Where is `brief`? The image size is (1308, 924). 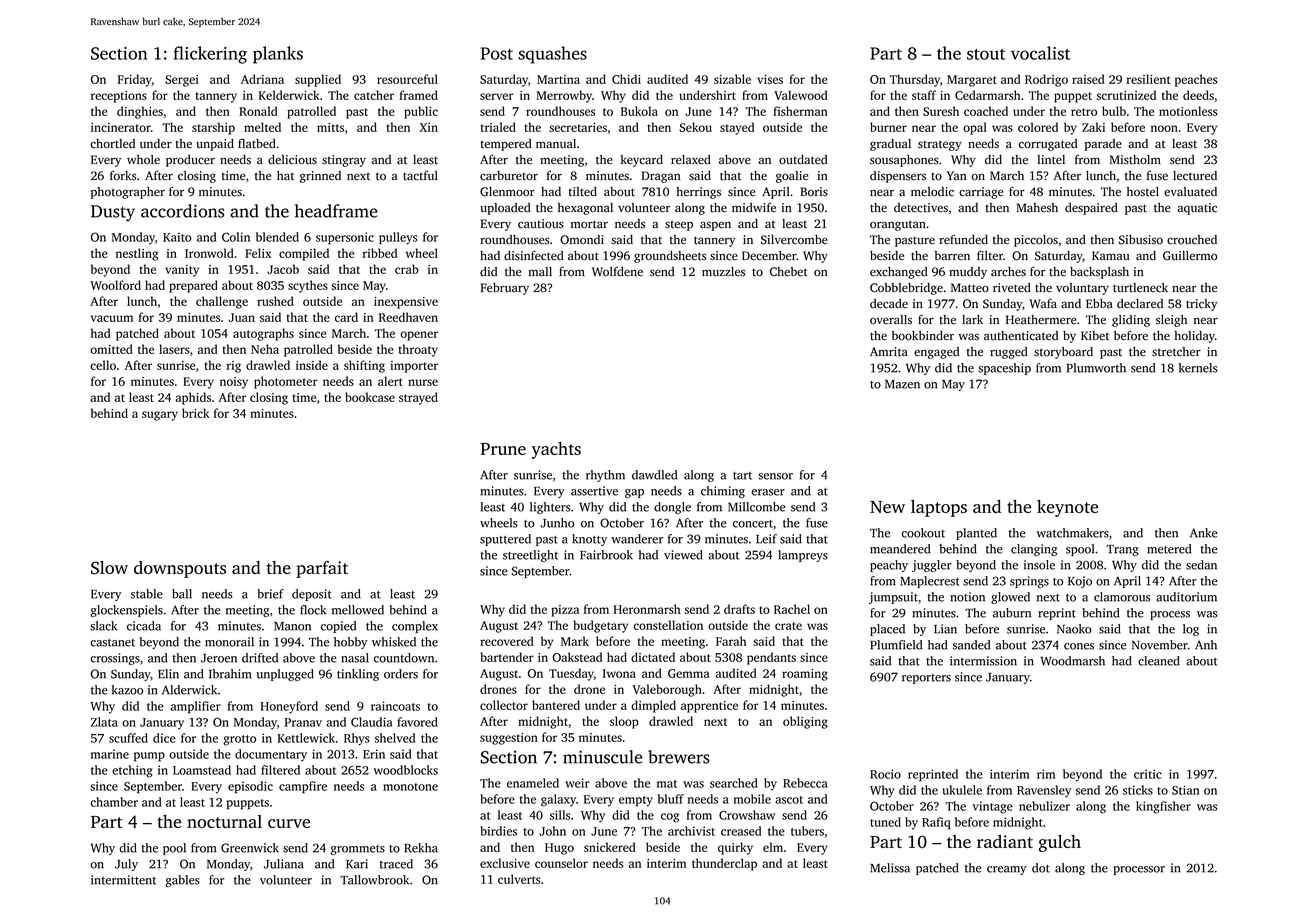 brief is located at coordinates (270, 594).
